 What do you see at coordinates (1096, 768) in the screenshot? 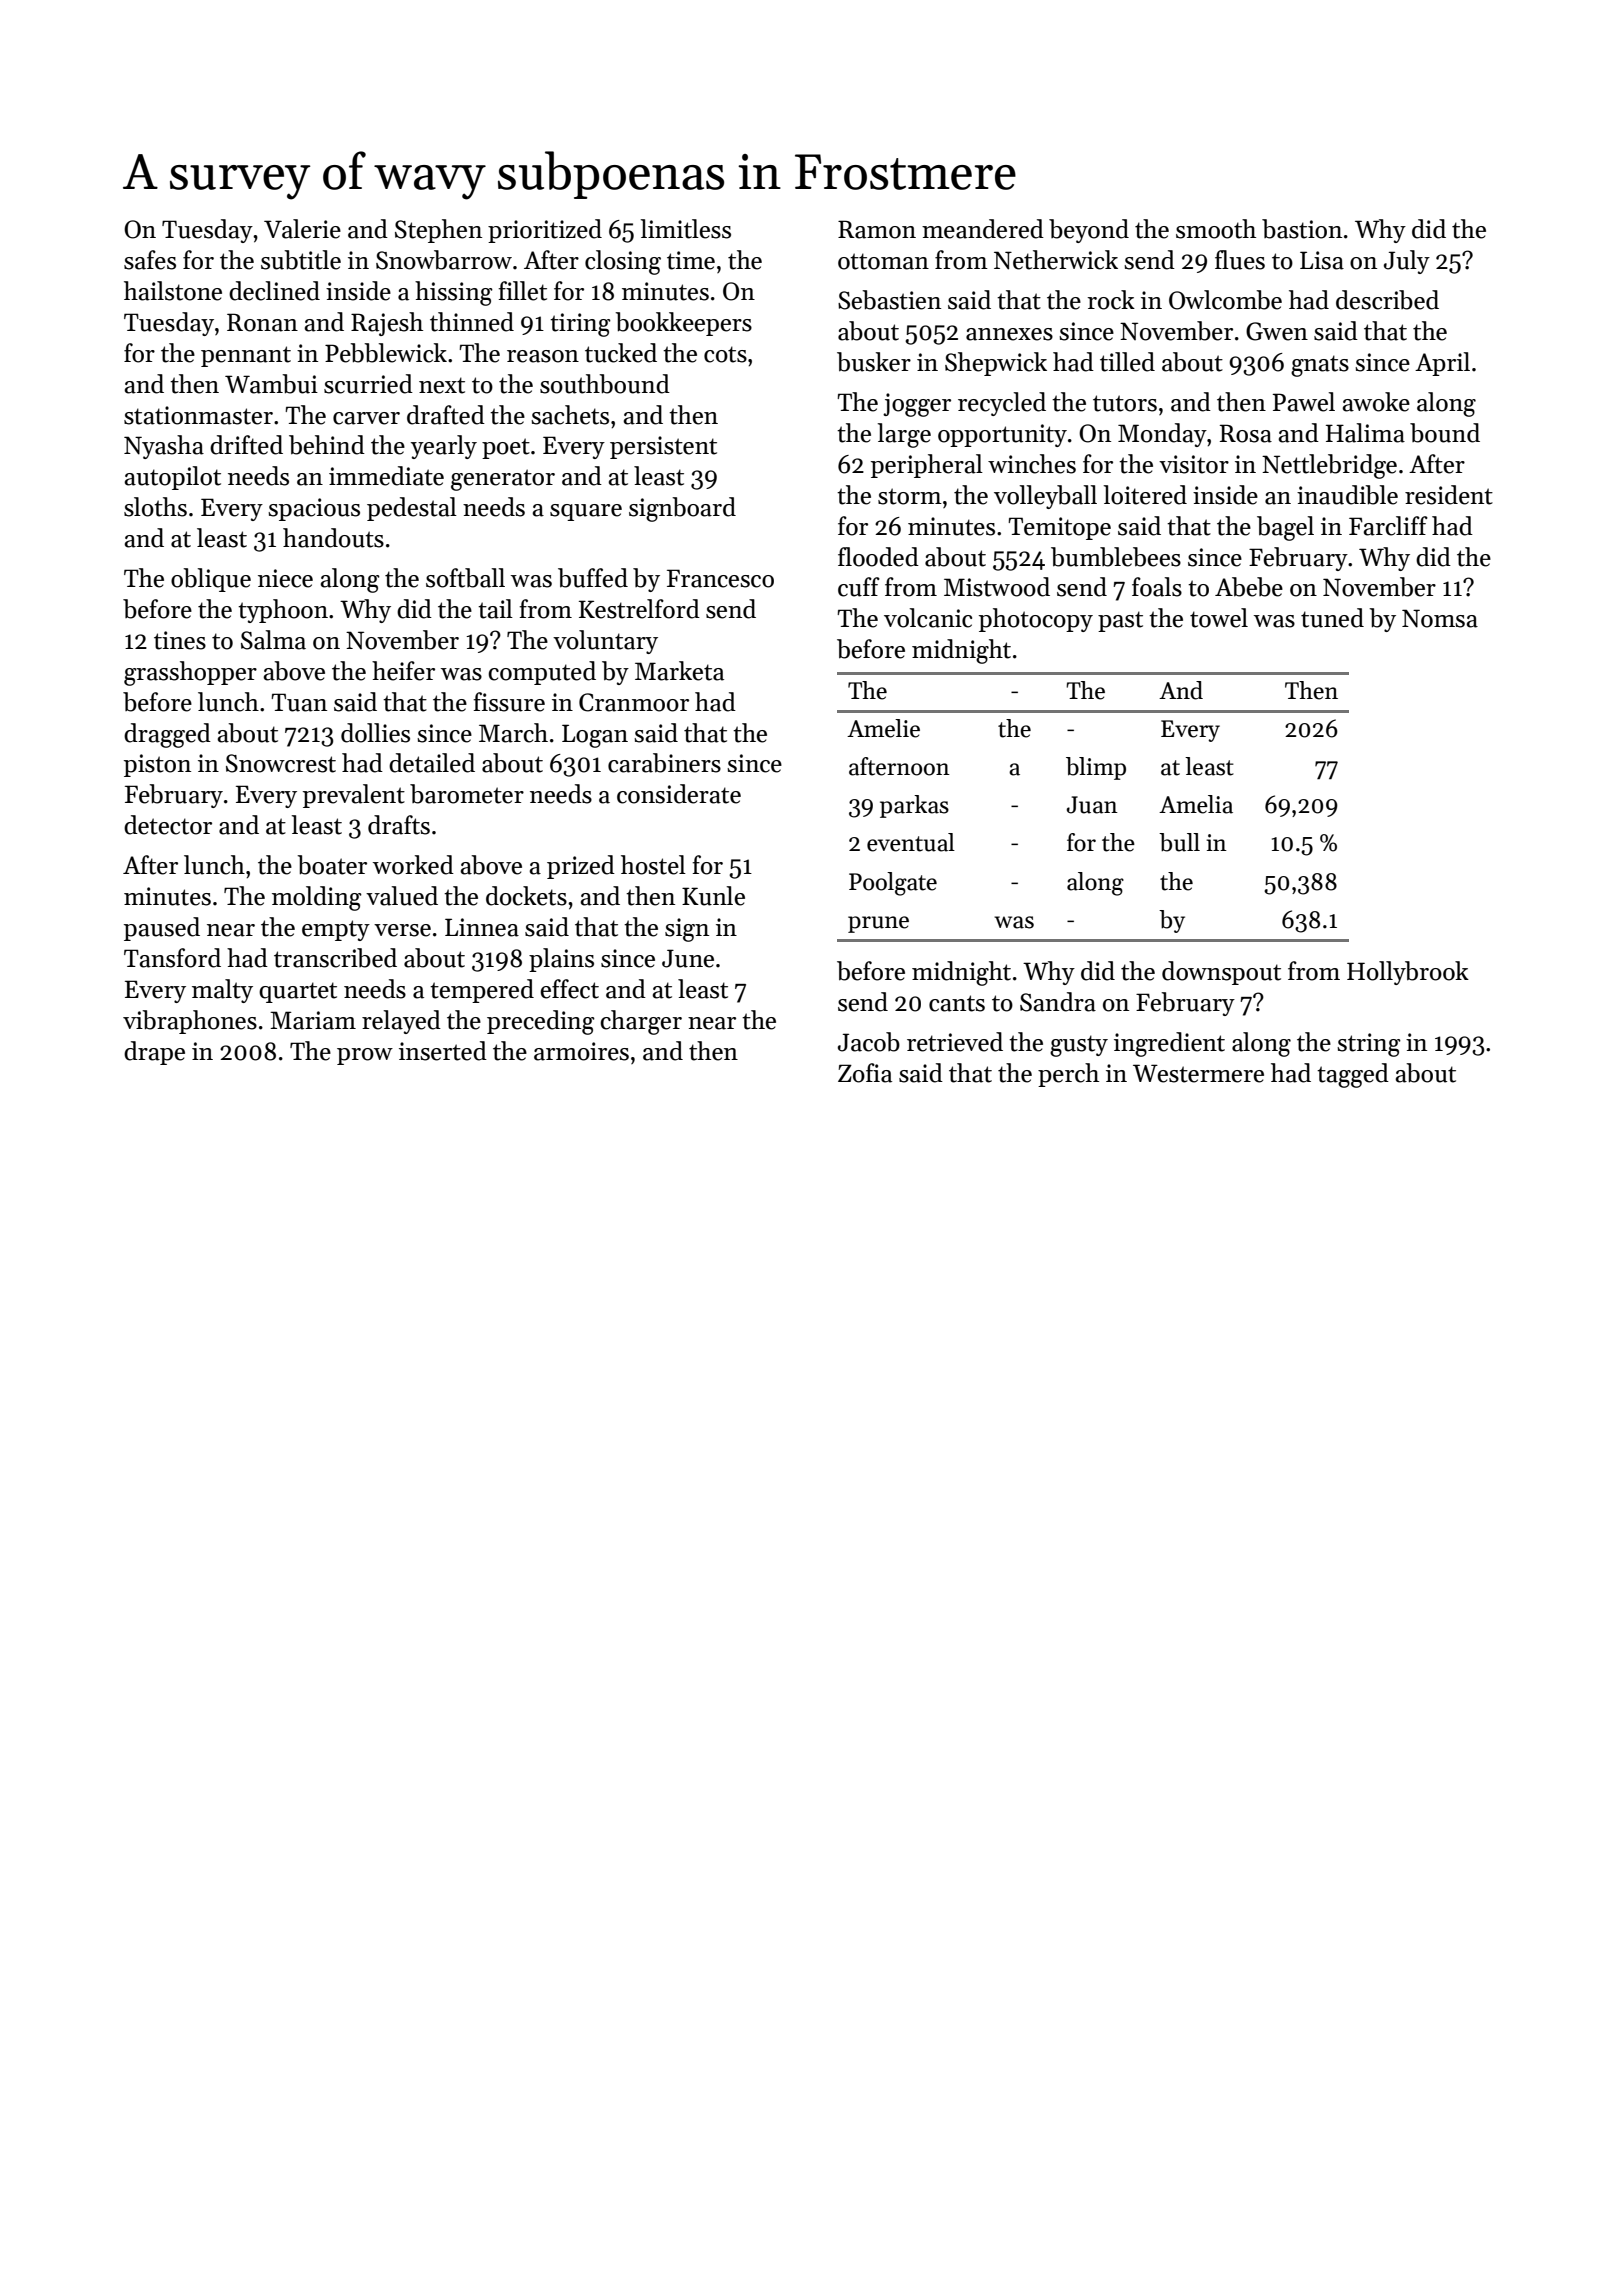
I see `blimp` at bounding box center [1096, 768].
